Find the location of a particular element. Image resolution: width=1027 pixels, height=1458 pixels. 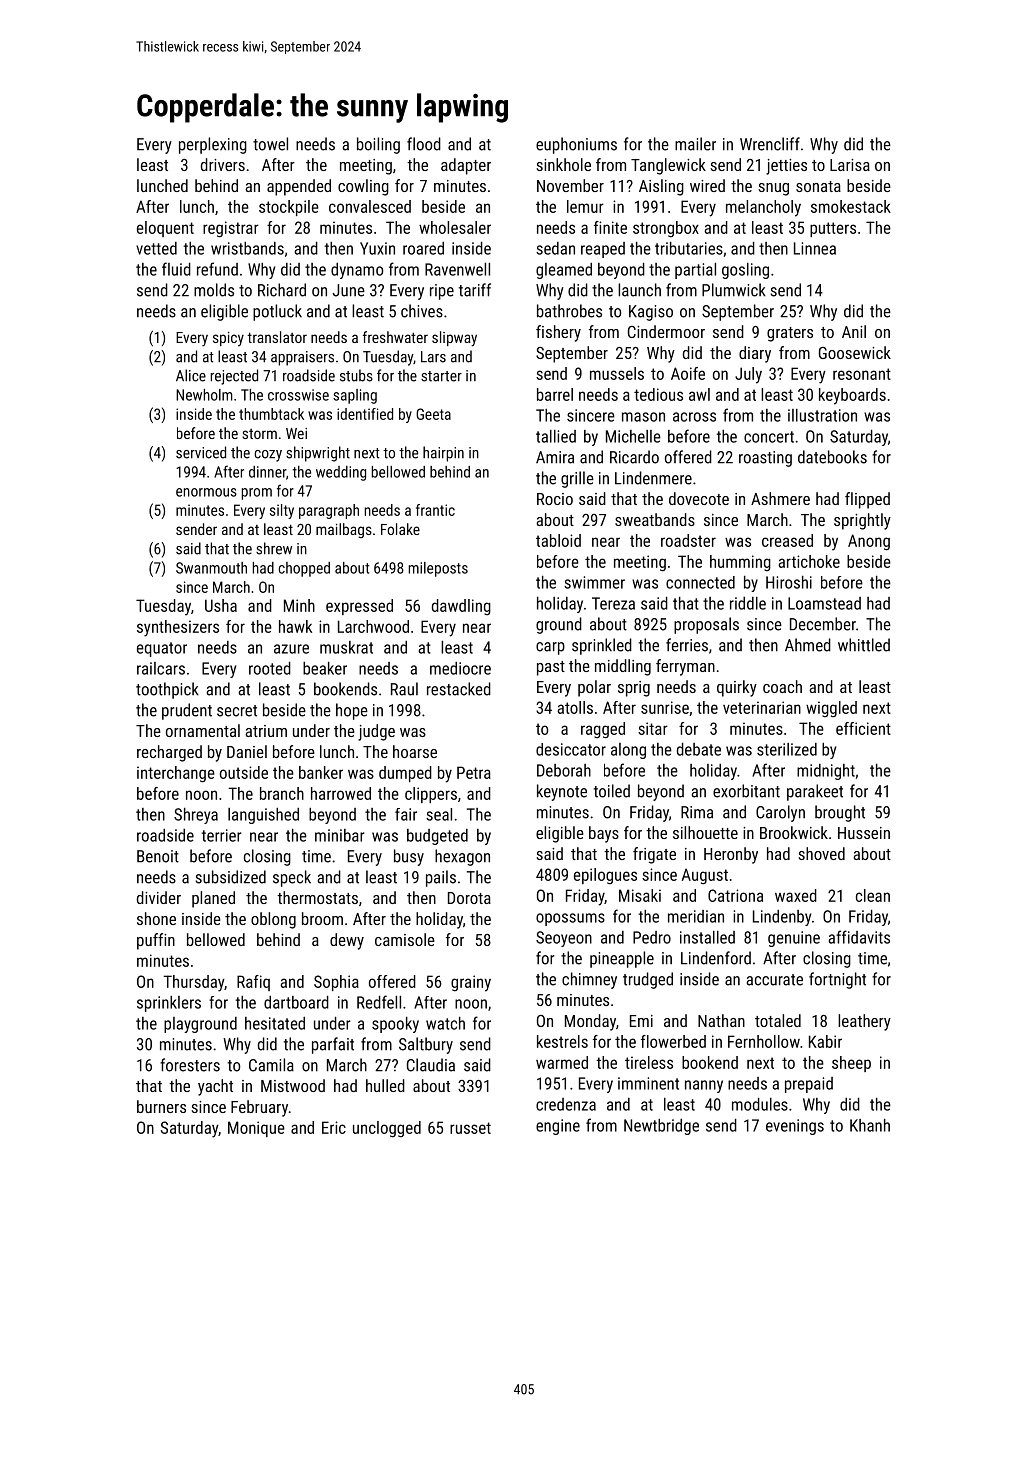

Amira is located at coordinates (555, 457).
